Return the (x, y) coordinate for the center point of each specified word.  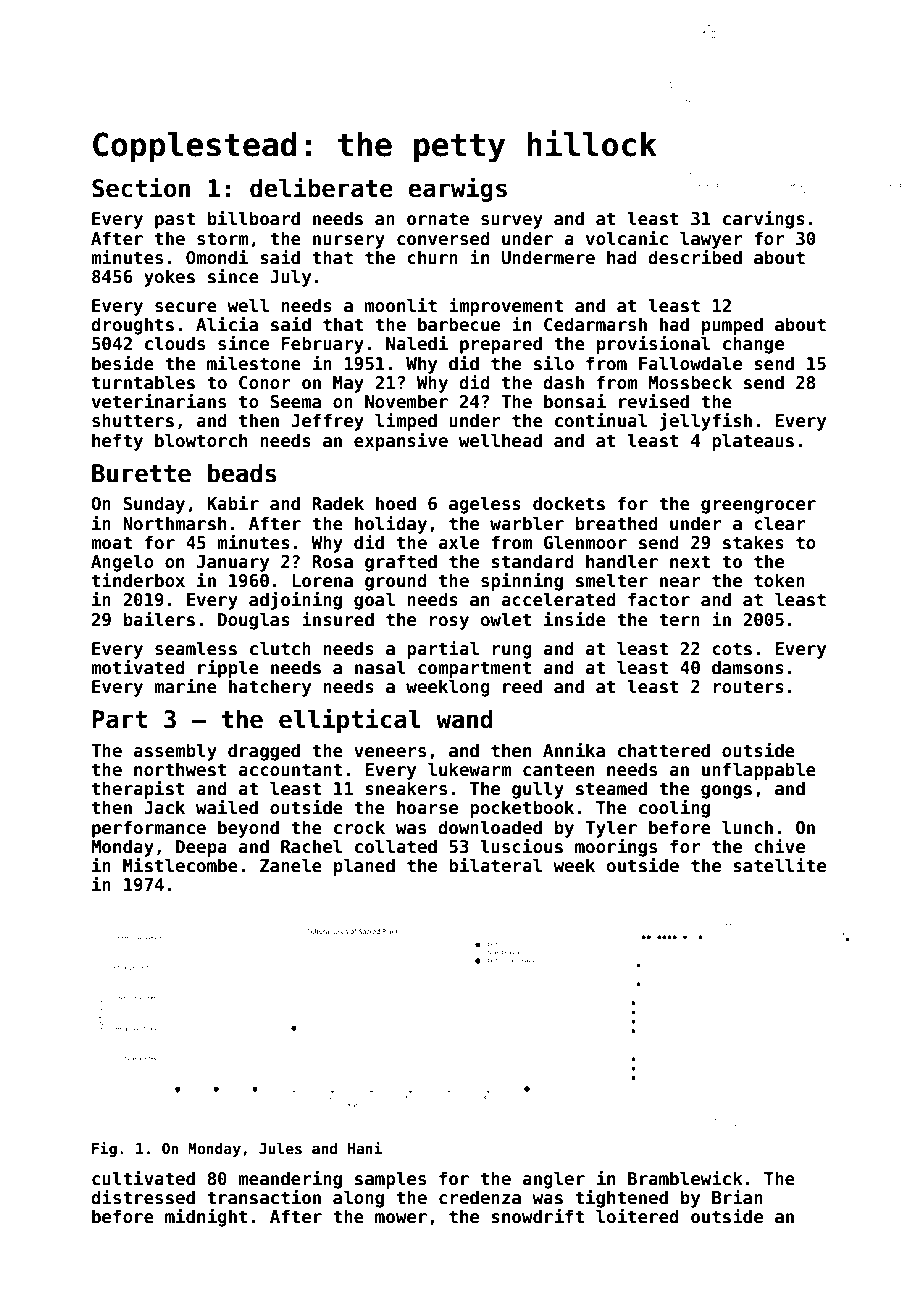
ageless (485, 505)
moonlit (401, 305)
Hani (365, 1148)
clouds (175, 343)
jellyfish (706, 422)
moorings (616, 848)
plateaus (753, 442)
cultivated (143, 1178)
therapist (138, 790)
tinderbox (138, 580)
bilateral (495, 865)
